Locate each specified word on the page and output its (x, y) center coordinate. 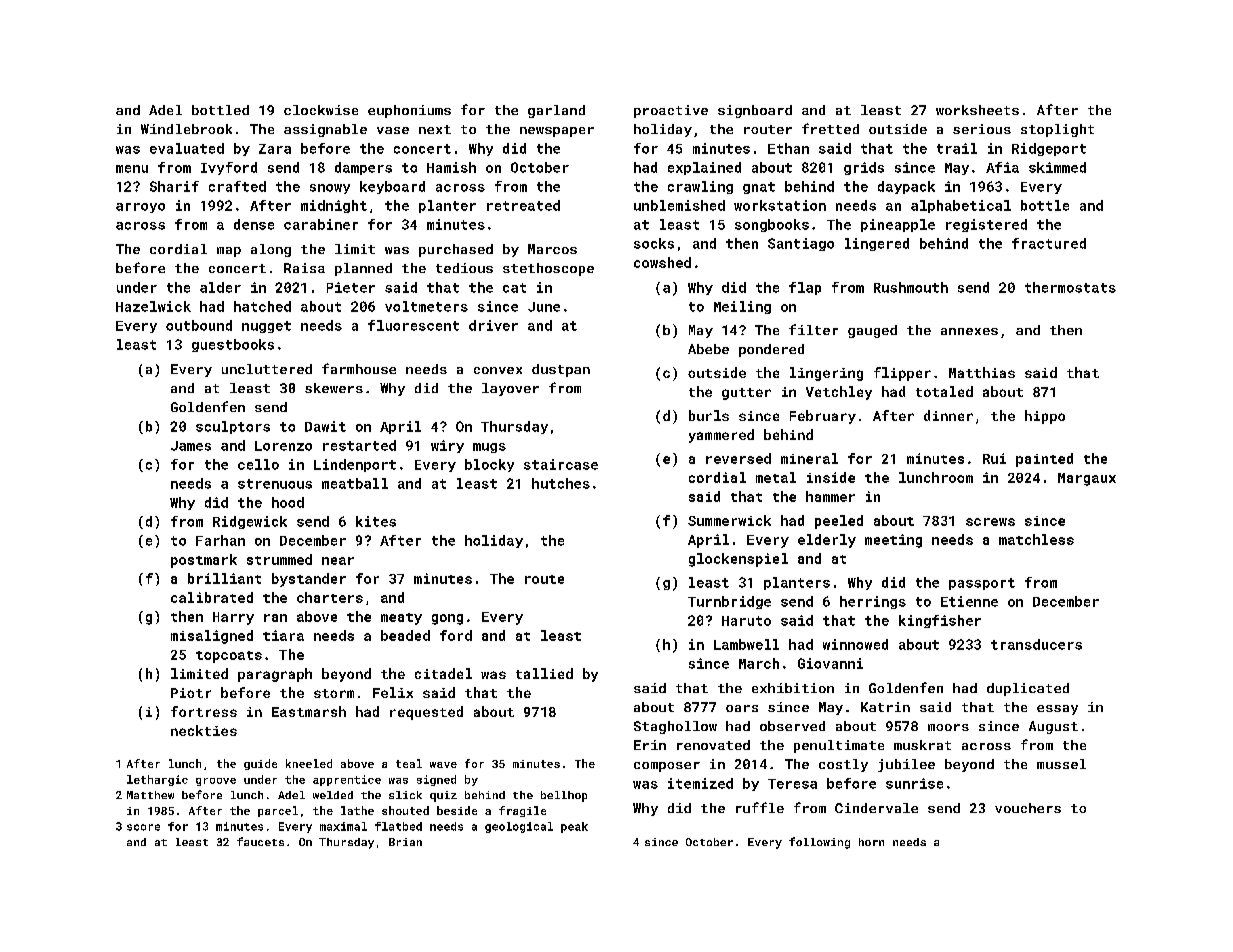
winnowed (855, 644)
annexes (969, 331)
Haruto (746, 621)
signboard (755, 111)
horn (871, 842)
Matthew (150, 795)
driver (493, 325)
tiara (283, 635)
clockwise (321, 110)
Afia (1002, 167)
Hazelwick (153, 306)
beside (457, 810)
